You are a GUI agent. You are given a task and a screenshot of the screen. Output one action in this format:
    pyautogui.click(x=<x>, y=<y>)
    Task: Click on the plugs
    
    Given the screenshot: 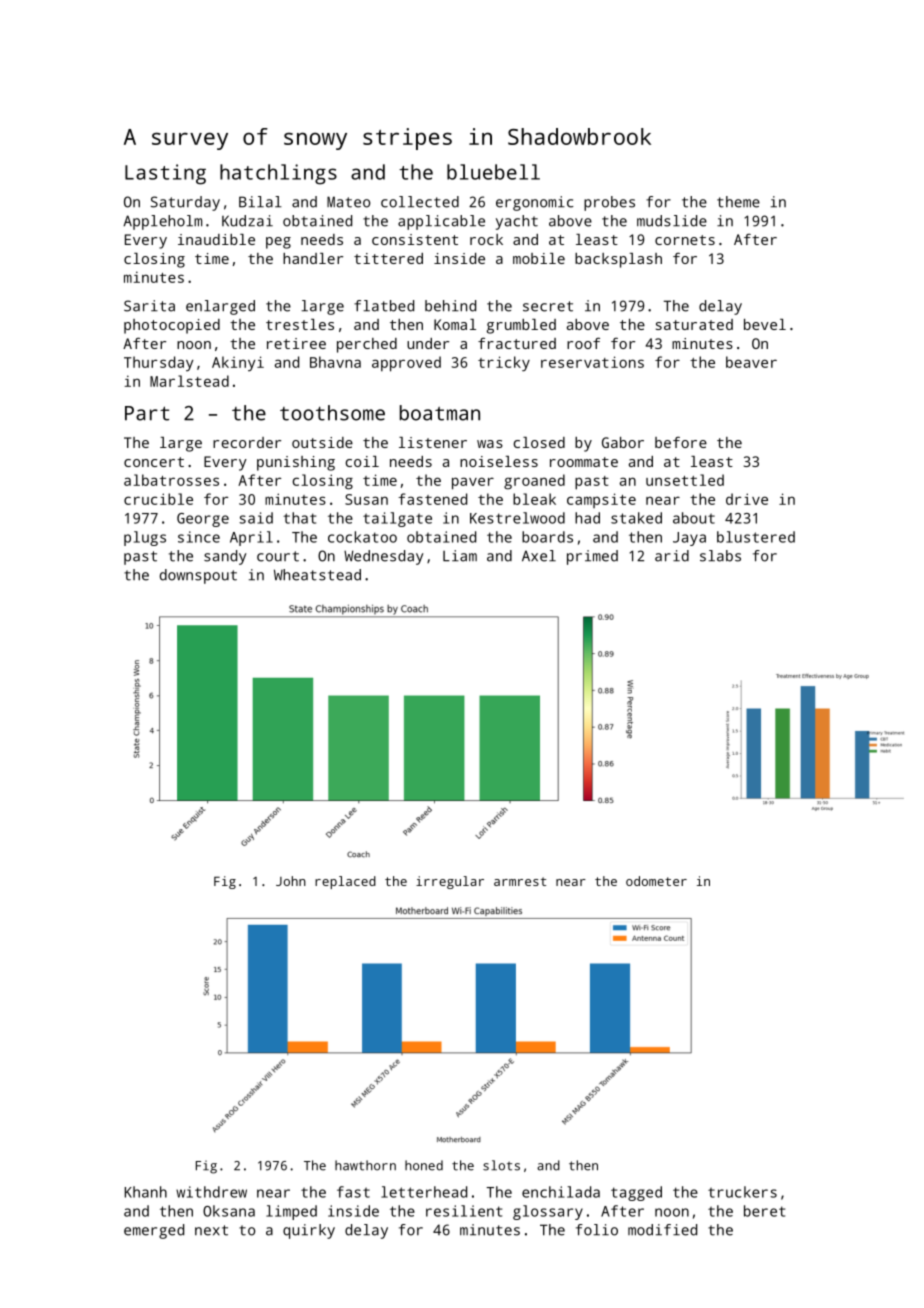 What is the action you would take?
    pyautogui.click(x=145, y=538)
